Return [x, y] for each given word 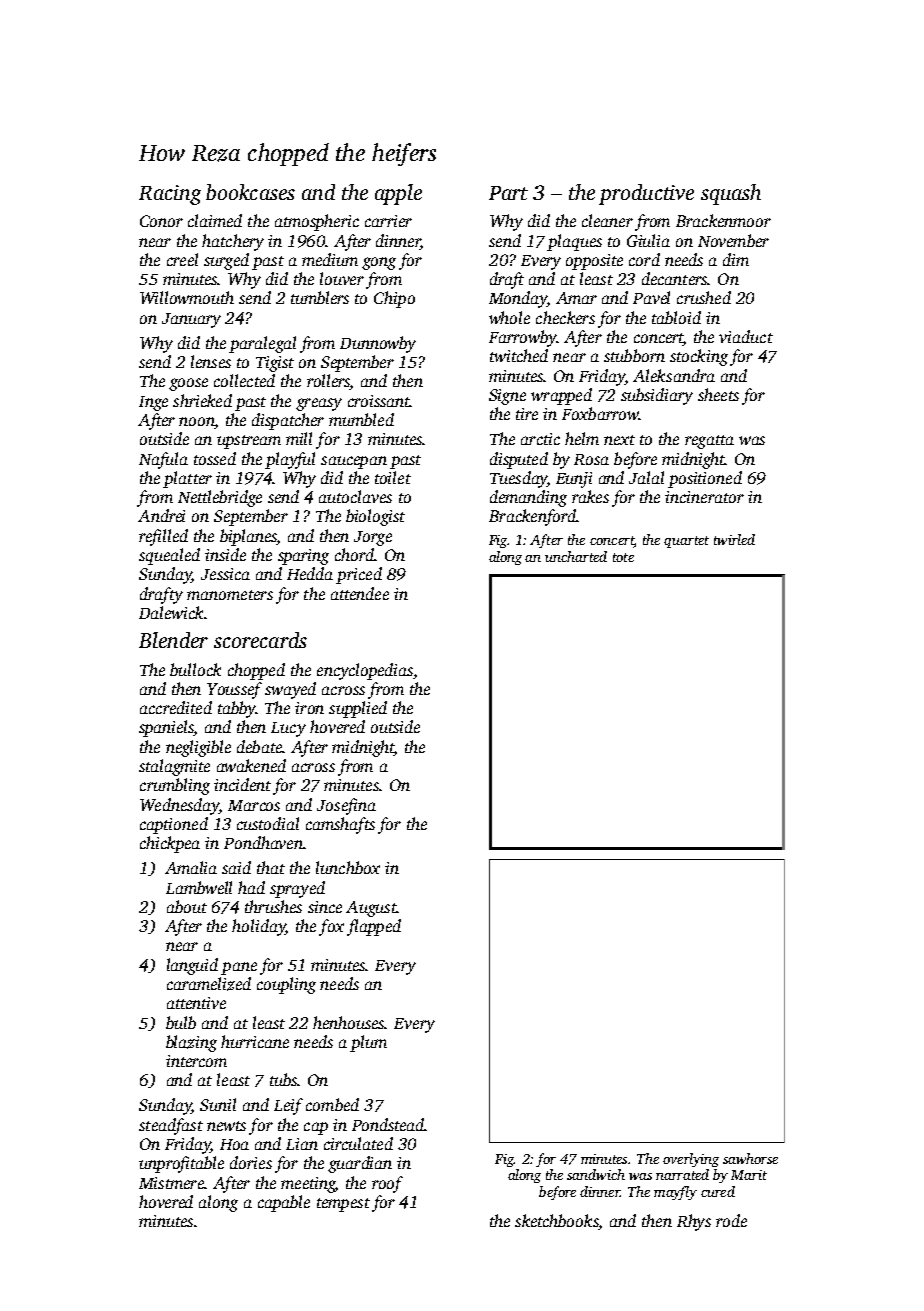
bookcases [250, 192]
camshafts [340, 825]
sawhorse [750, 1158]
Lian [302, 1144]
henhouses [349, 1022]
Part [508, 193]
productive [646, 194]
